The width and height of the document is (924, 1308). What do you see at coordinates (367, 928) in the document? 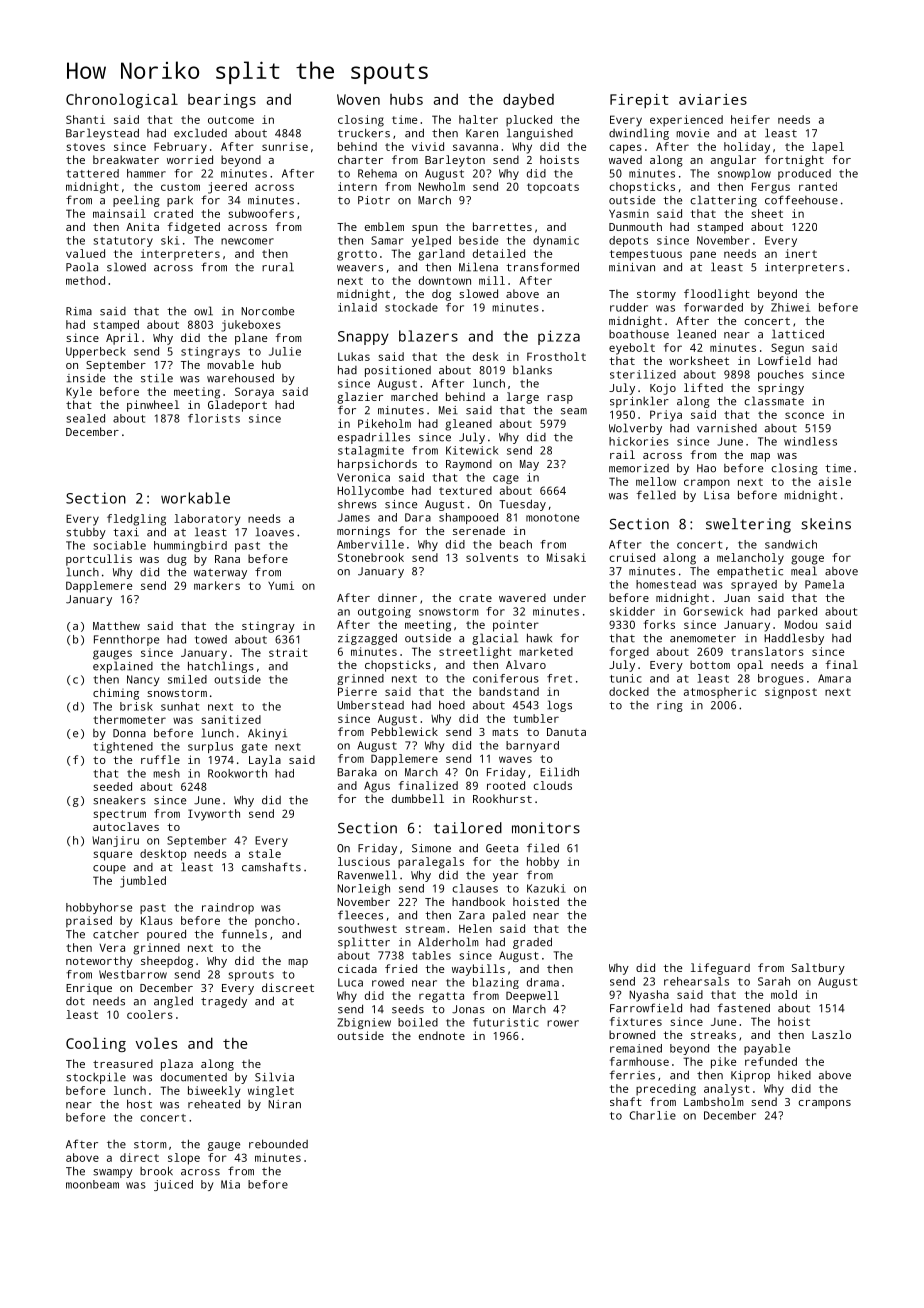
I see `southwest` at bounding box center [367, 928].
